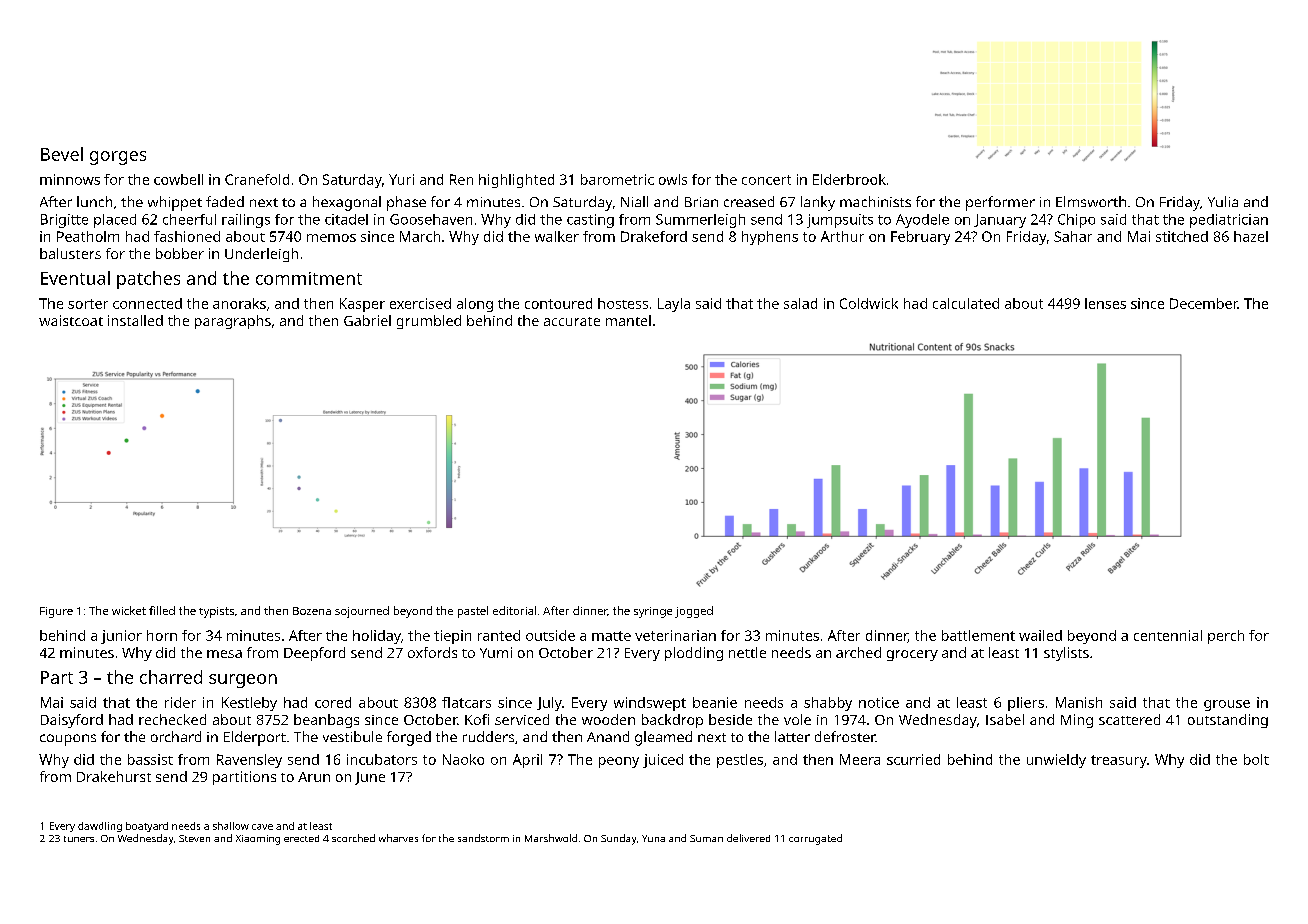  Describe the element at coordinates (129, 610) in the image. I see `wicket` at that location.
